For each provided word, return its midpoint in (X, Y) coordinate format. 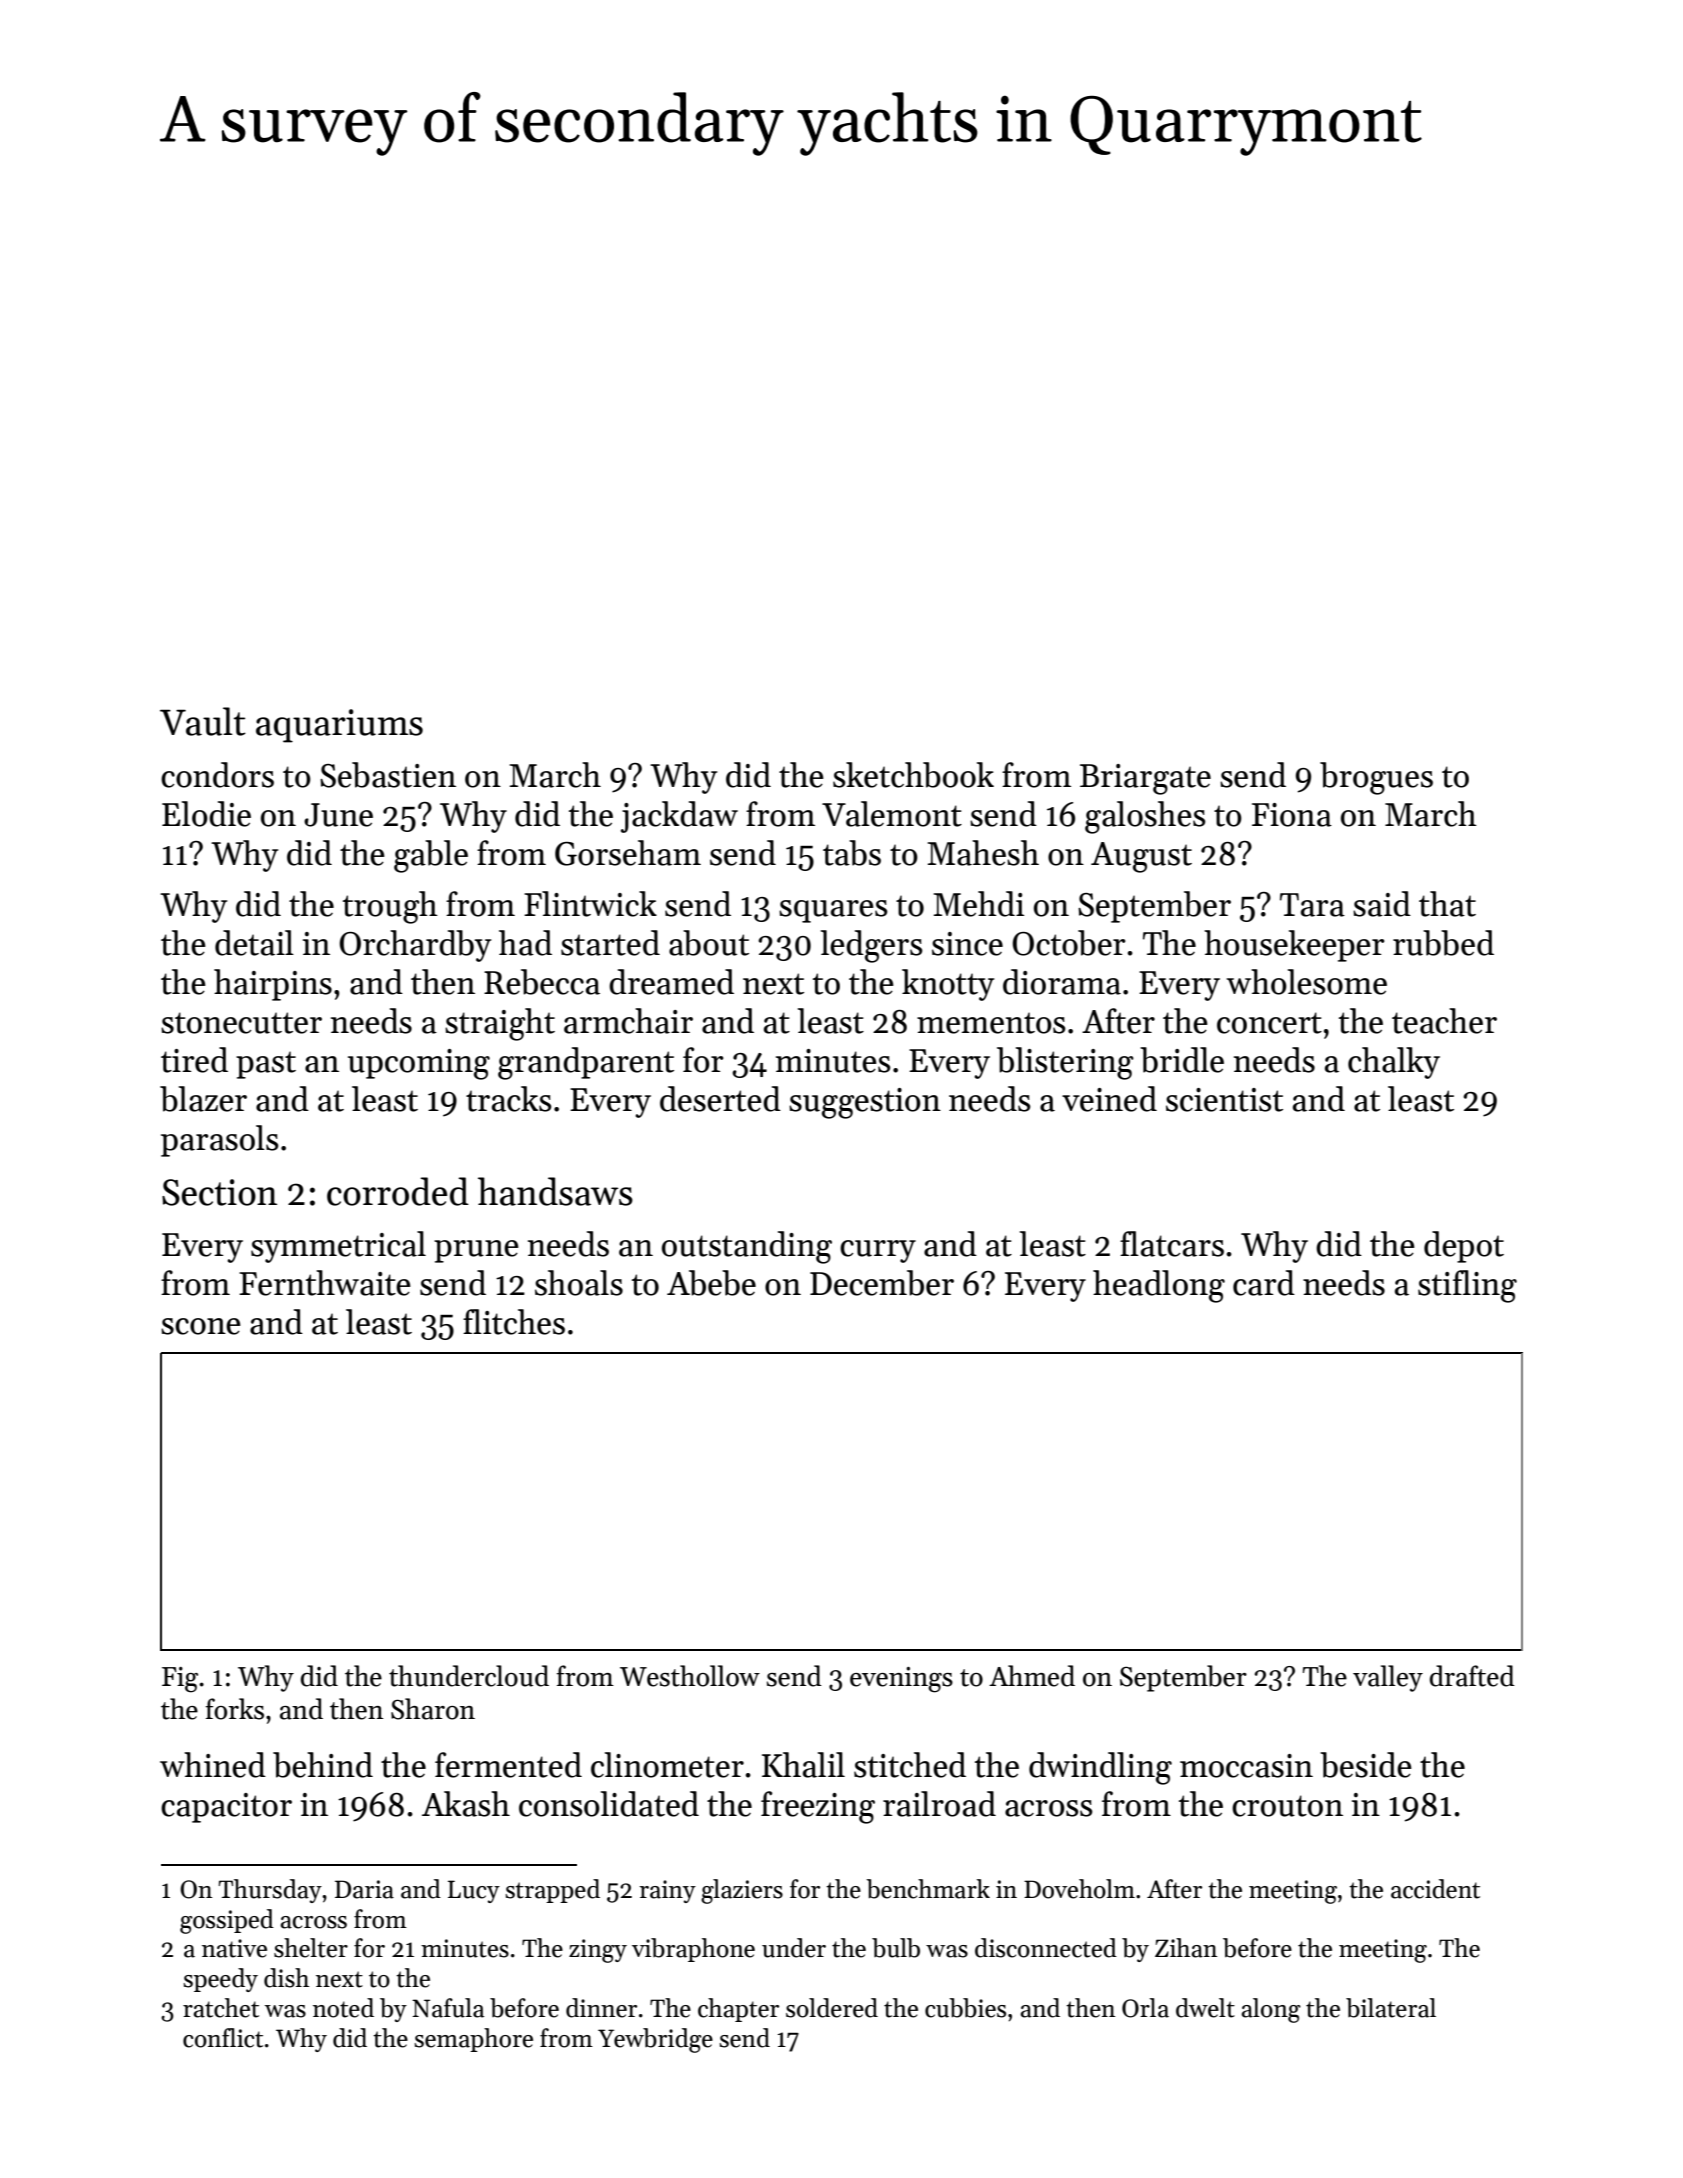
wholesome (1306, 982)
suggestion (865, 1103)
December (882, 1283)
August (1141, 857)
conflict (223, 2038)
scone (201, 1326)
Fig (180, 1680)
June (338, 815)
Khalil (803, 1765)
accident (1435, 1889)
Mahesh (983, 853)
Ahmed (1032, 1676)
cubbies (965, 2008)
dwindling (1100, 1768)
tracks (509, 1099)
